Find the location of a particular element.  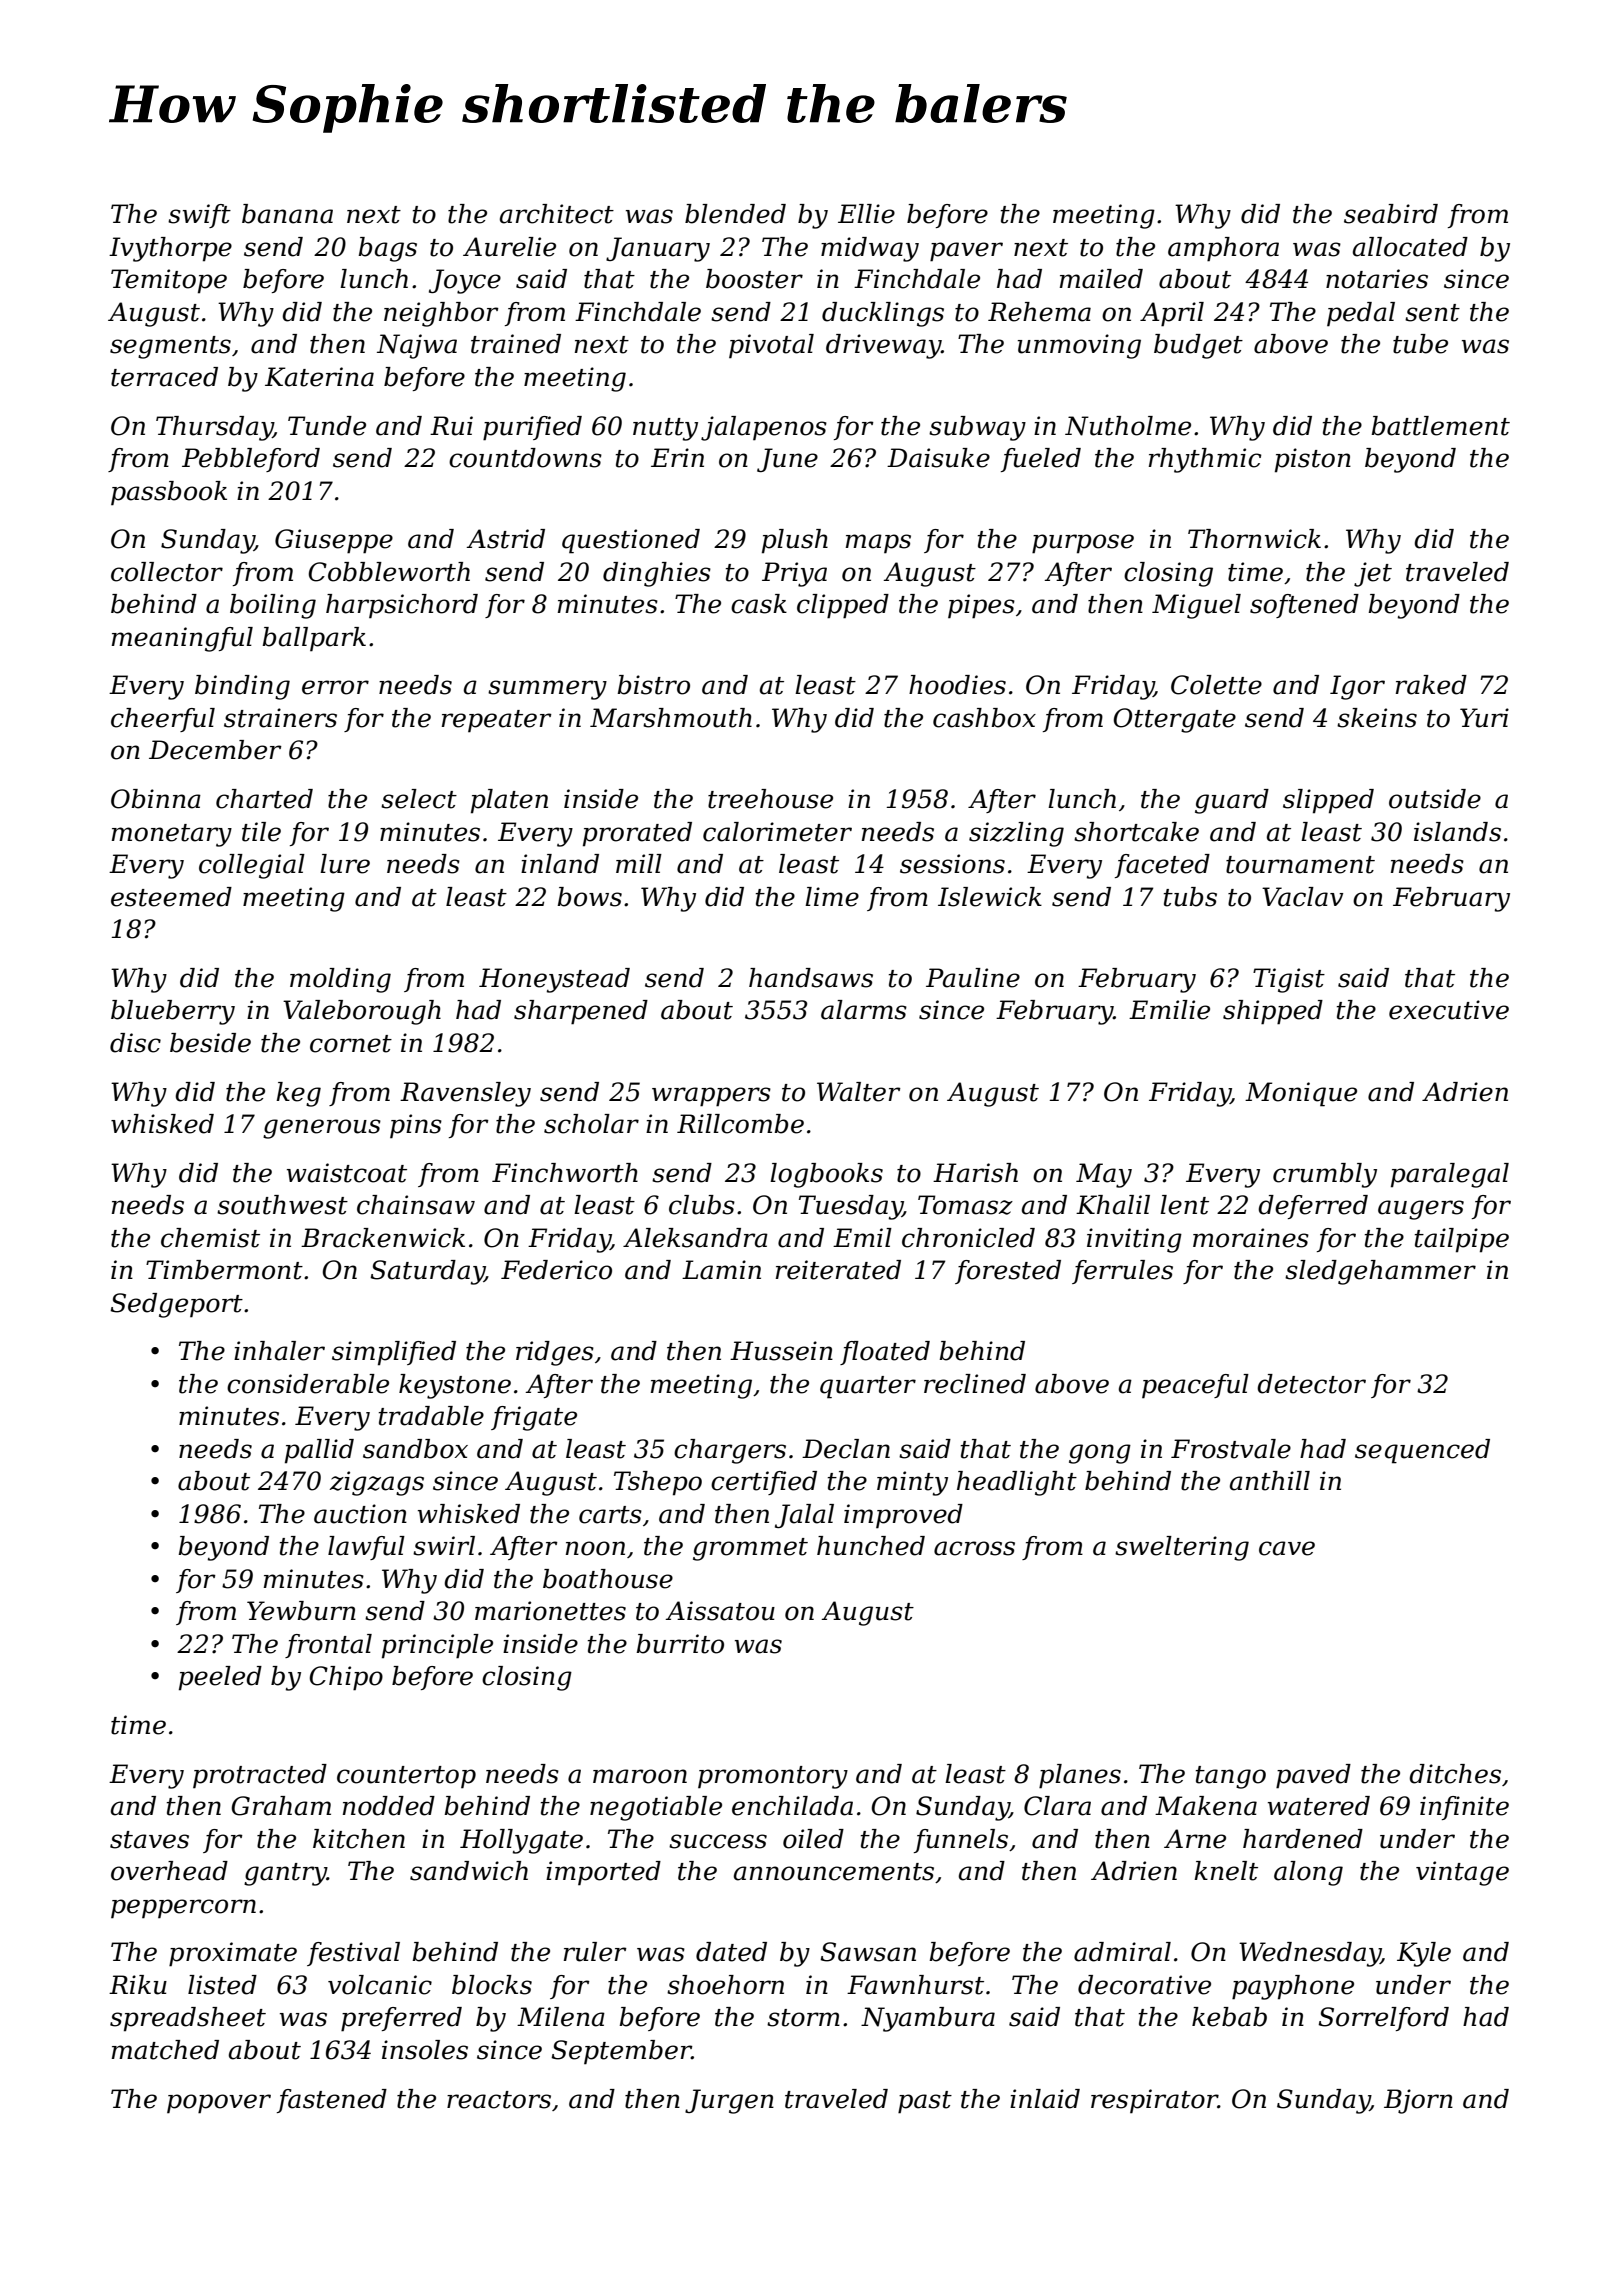

executive is located at coordinates (1449, 1010).
